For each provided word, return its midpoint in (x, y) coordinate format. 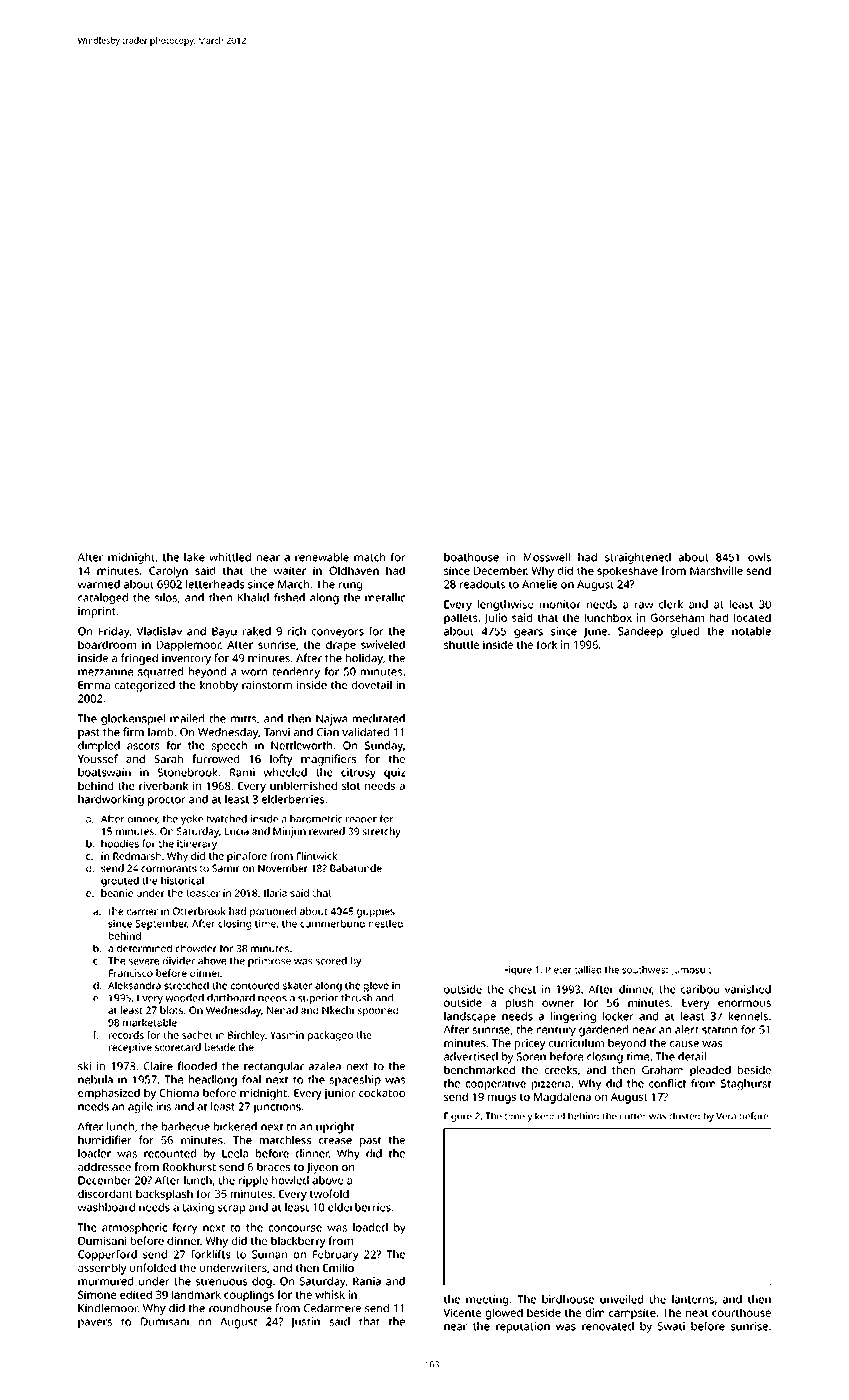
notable (751, 631)
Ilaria (275, 893)
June (595, 632)
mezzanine (105, 671)
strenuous (222, 1282)
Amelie (539, 584)
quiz (394, 773)
